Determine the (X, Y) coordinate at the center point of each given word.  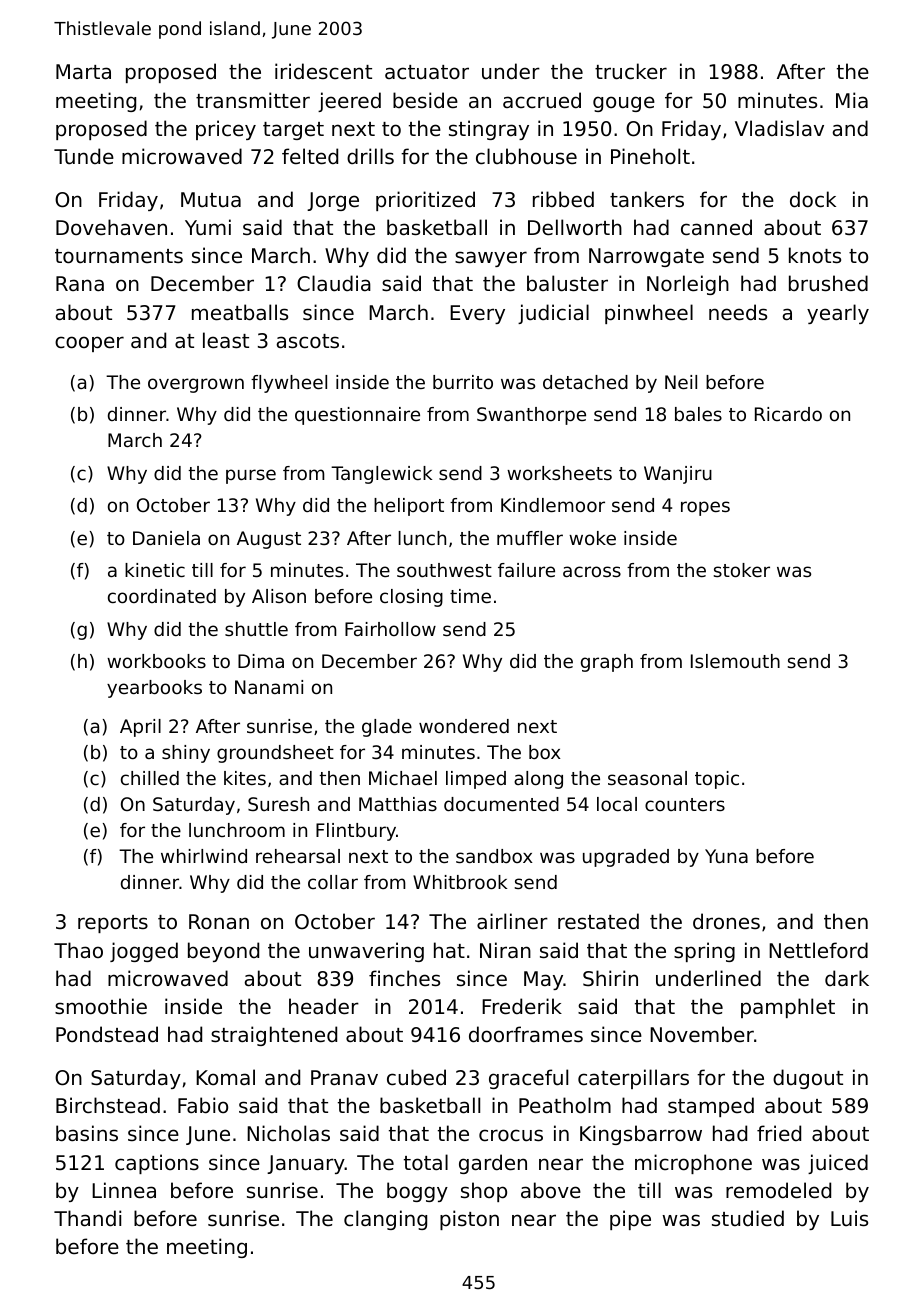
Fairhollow (390, 629)
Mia (852, 100)
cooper (89, 344)
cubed (416, 1077)
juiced (838, 1164)
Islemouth (735, 661)
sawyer (491, 259)
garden (493, 1164)
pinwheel (649, 314)
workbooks (156, 661)
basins (87, 1133)
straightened (274, 1036)
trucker (631, 71)
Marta (83, 72)
